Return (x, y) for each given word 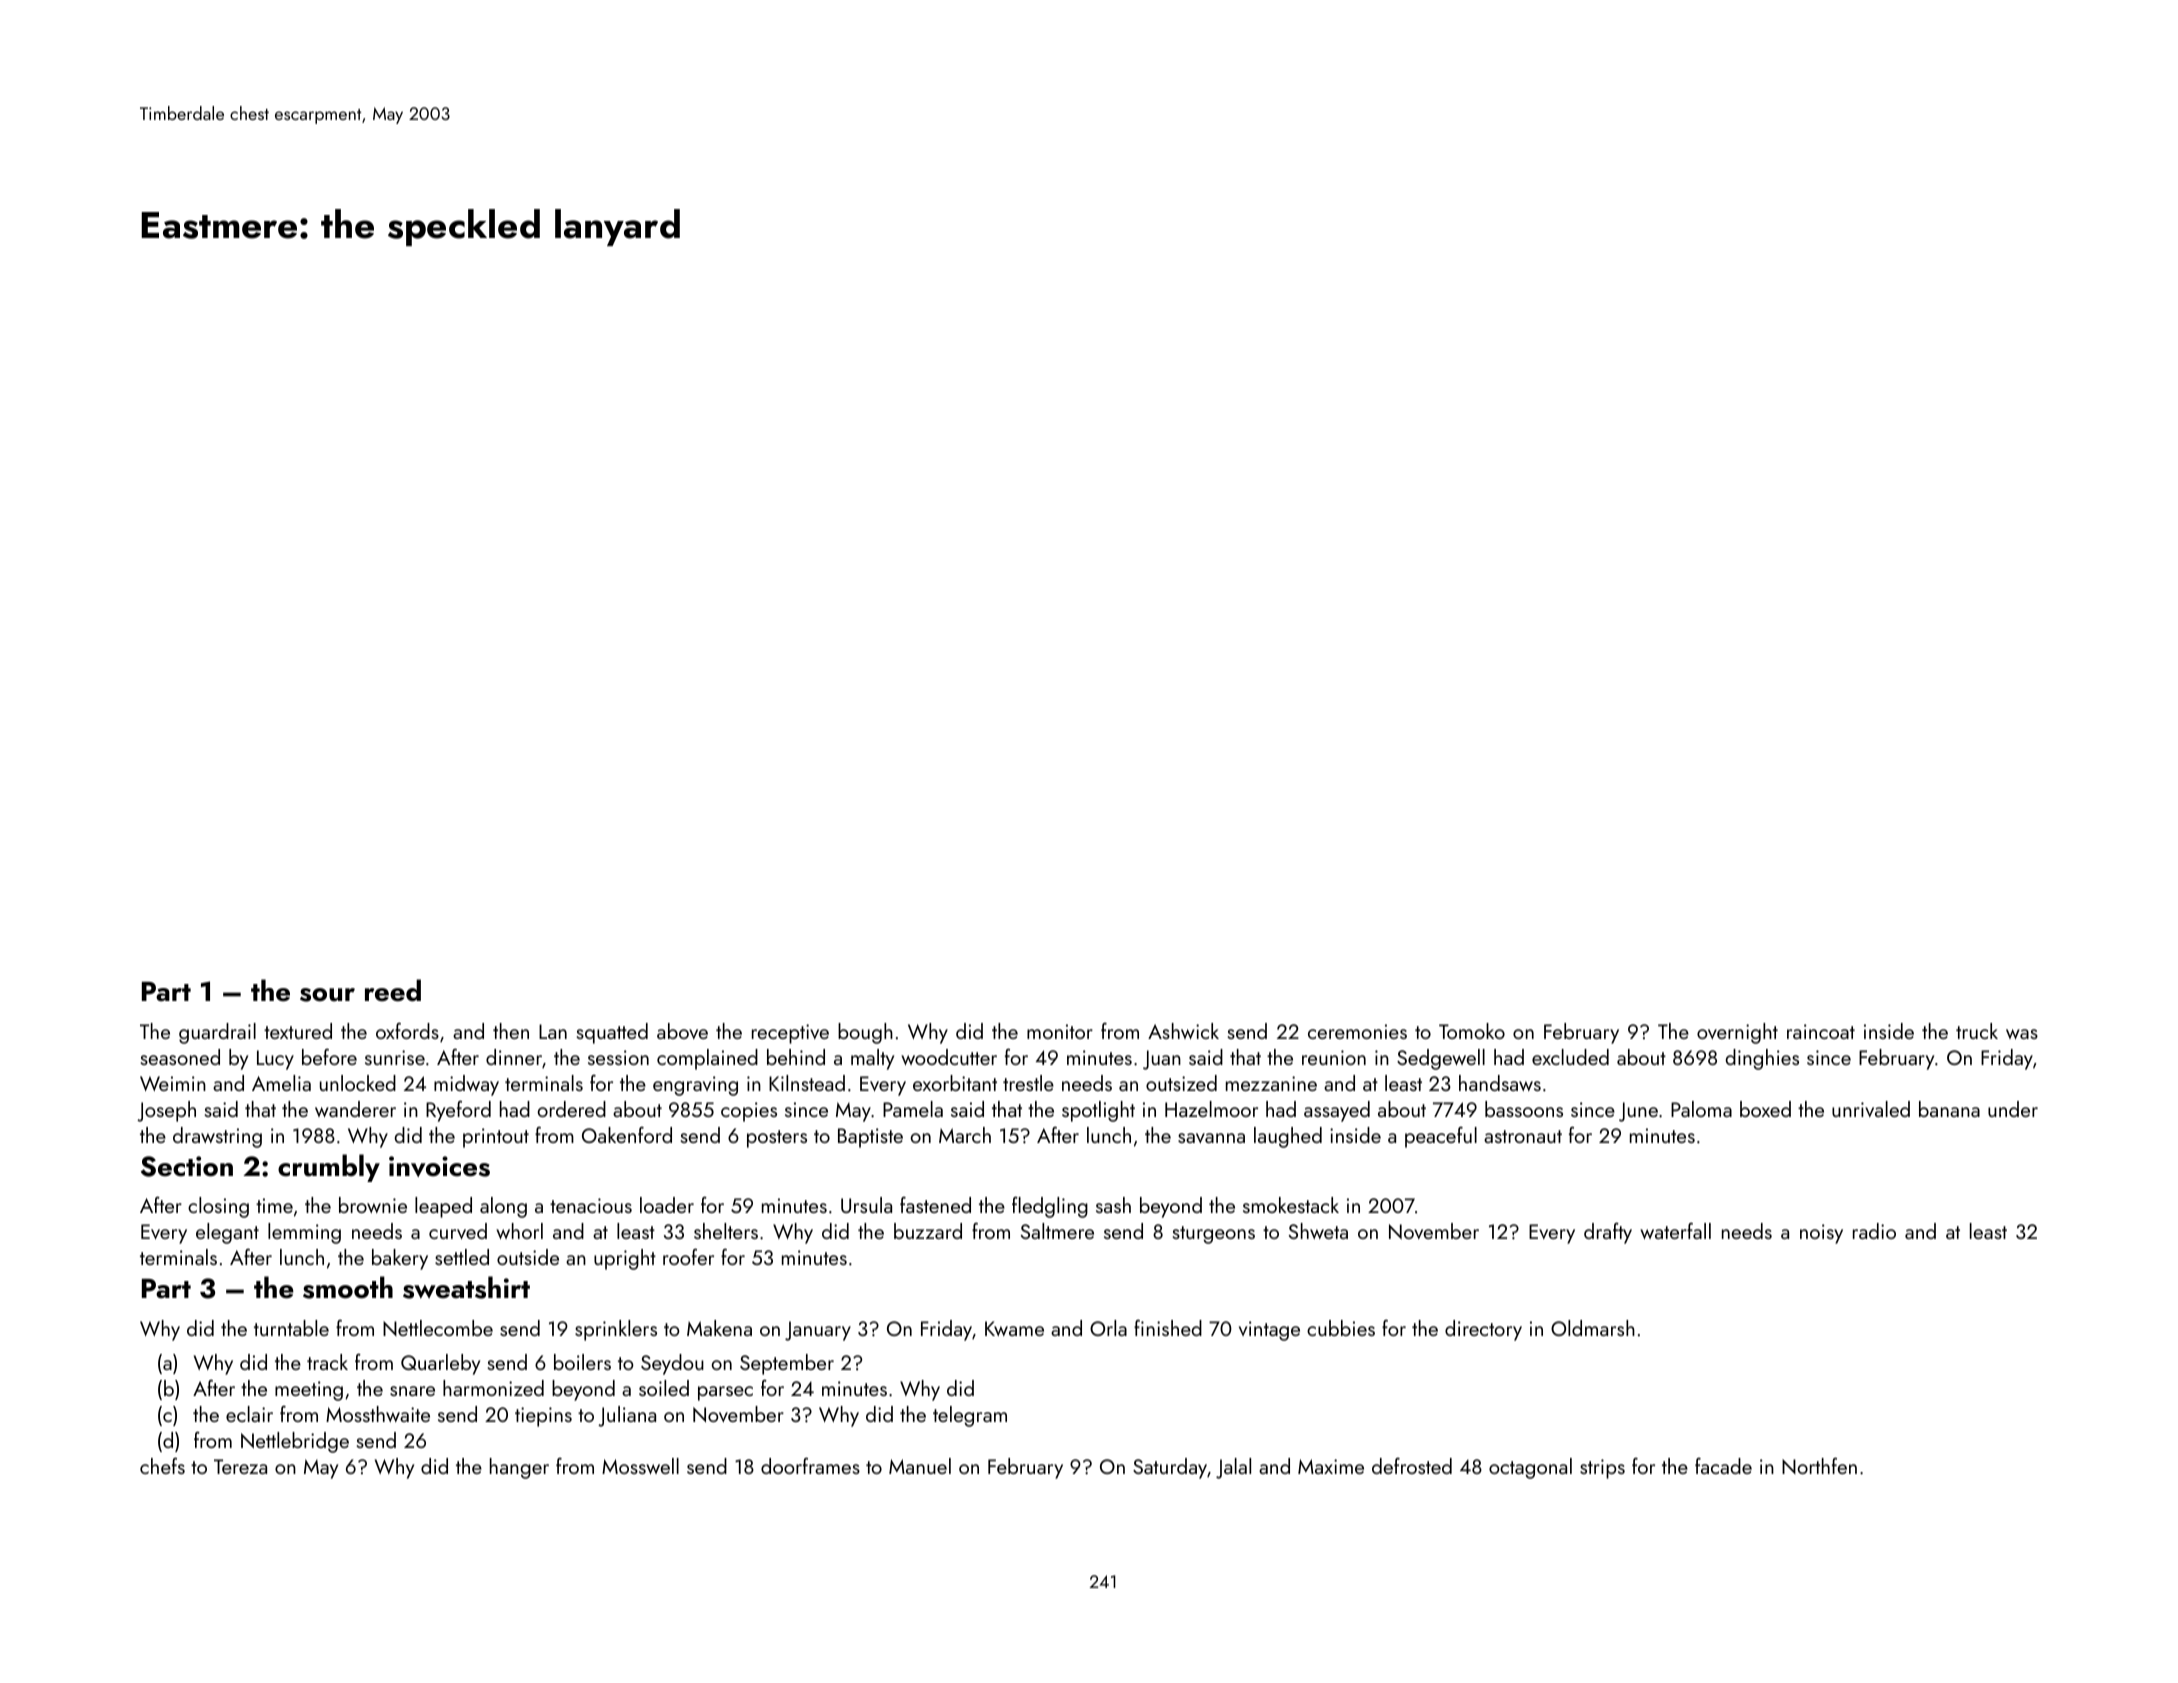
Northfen (1819, 1465)
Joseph (166, 1111)
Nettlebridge (295, 1442)
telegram (970, 1416)
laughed (1288, 1137)
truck (1977, 1031)
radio (1874, 1231)
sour (327, 995)
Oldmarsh (1593, 1328)
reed (393, 990)
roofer (688, 1256)
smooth (348, 1287)
